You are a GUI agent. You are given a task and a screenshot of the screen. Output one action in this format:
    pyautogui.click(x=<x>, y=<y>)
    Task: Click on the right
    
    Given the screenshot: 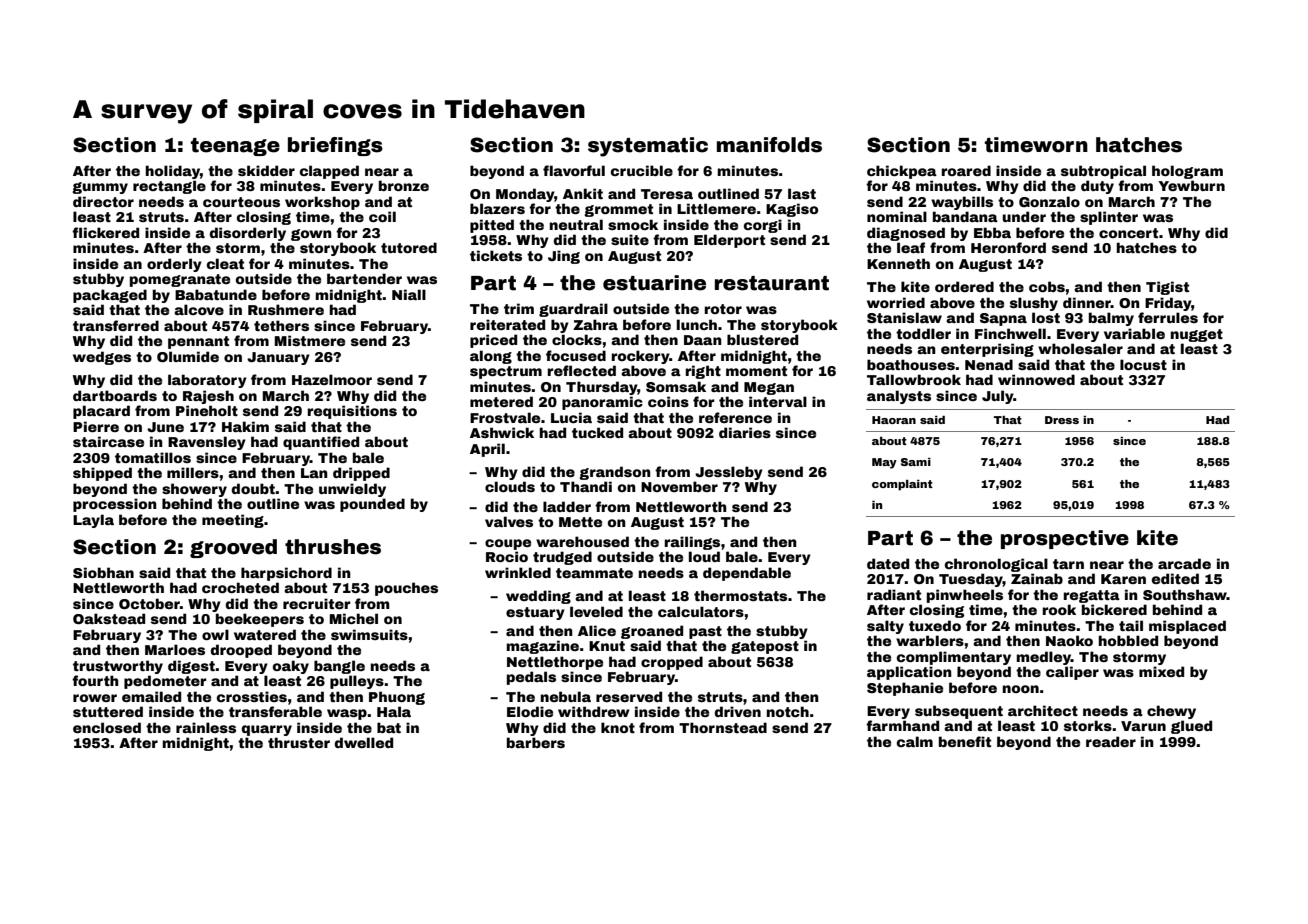 What is the action you would take?
    pyautogui.click(x=703, y=372)
